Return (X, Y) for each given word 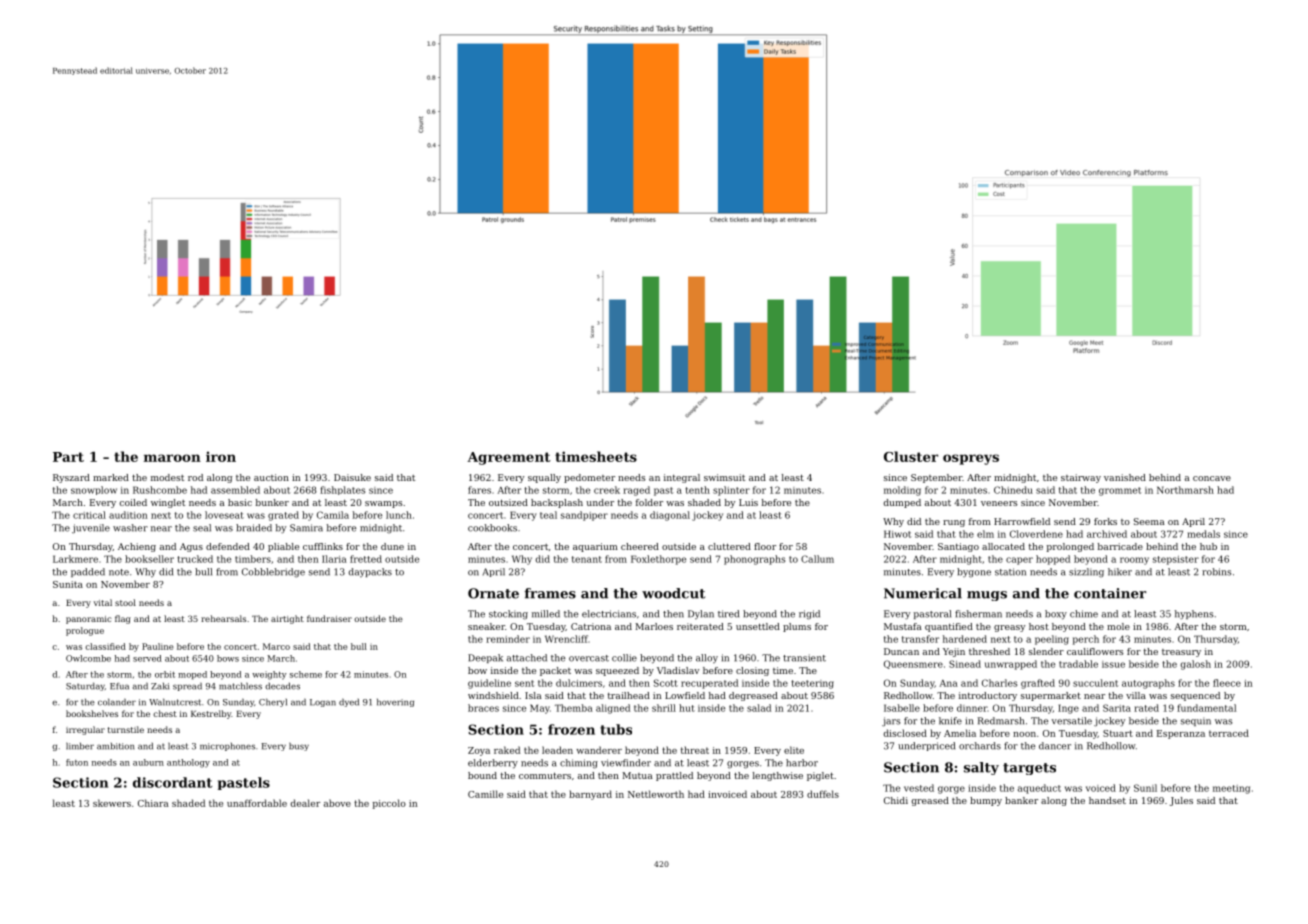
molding (902, 491)
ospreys (971, 459)
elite (794, 750)
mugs (987, 596)
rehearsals (223, 618)
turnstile (126, 729)
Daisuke (352, 477)
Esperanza (1181, 734)
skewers (112, 803)
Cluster (911, 456)
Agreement (509, 458)
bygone (974, 573)
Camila (333, 515)
